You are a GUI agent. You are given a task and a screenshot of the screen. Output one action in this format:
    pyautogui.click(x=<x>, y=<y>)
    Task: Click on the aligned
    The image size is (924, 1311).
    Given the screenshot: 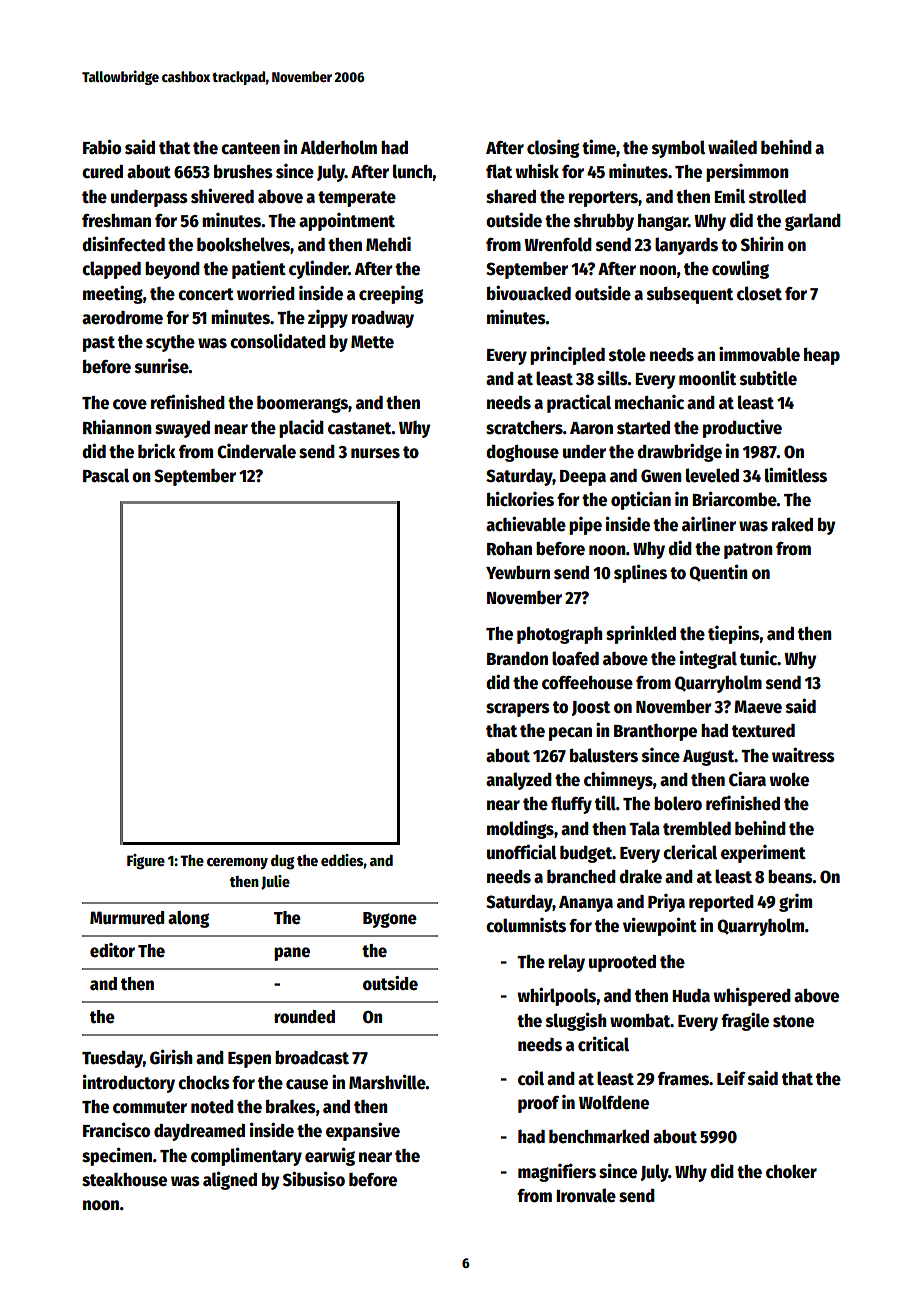 What is the action you would take?
    pyautogui.click(x=230, y=1180)
